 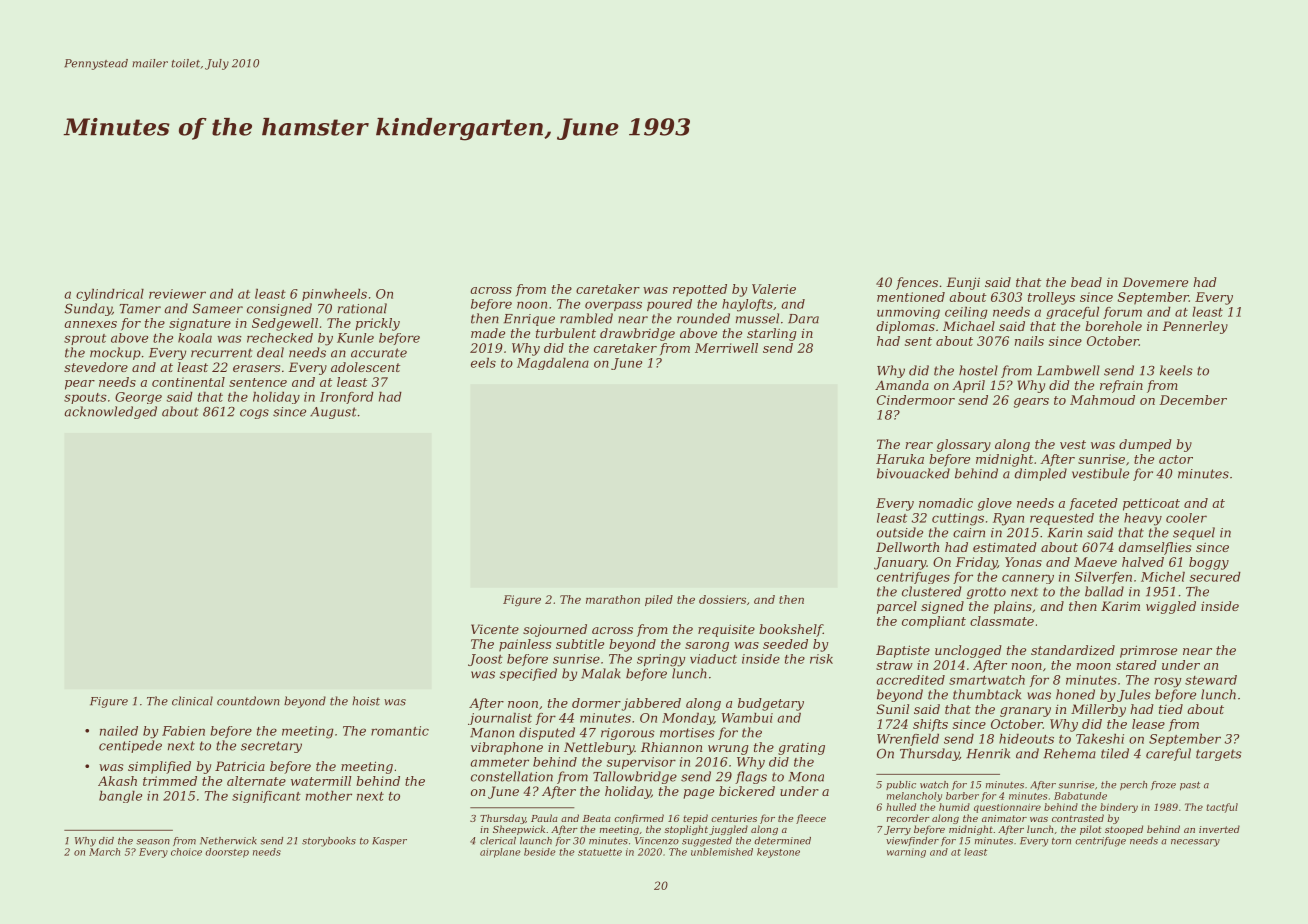 I want to click on prickly, so click(x=377, y=324).
